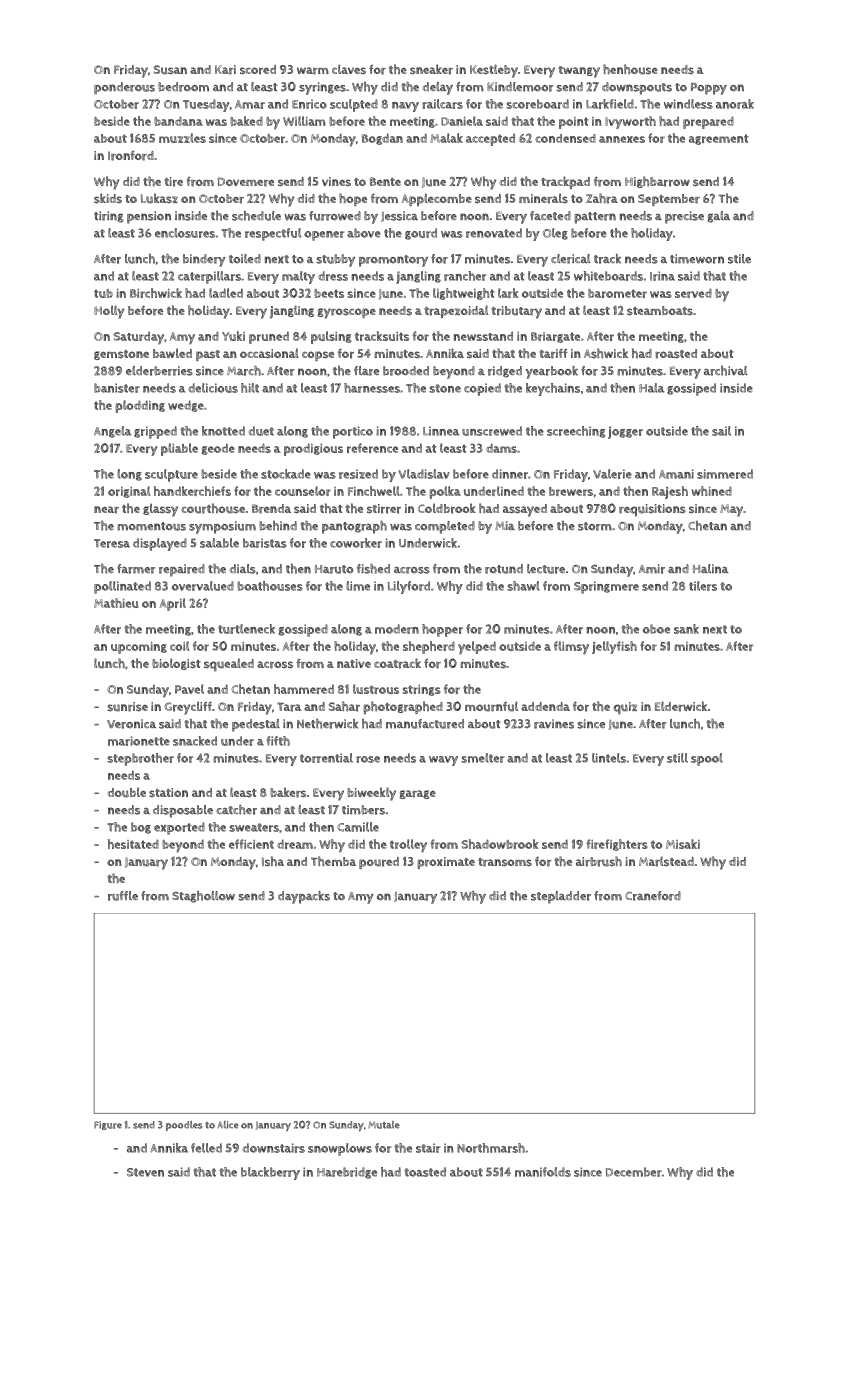 This screenshot has width=849, height=1400. Describe the element at coordinates (617, 845) in the screenshot. I see `firefighters` at that location.
